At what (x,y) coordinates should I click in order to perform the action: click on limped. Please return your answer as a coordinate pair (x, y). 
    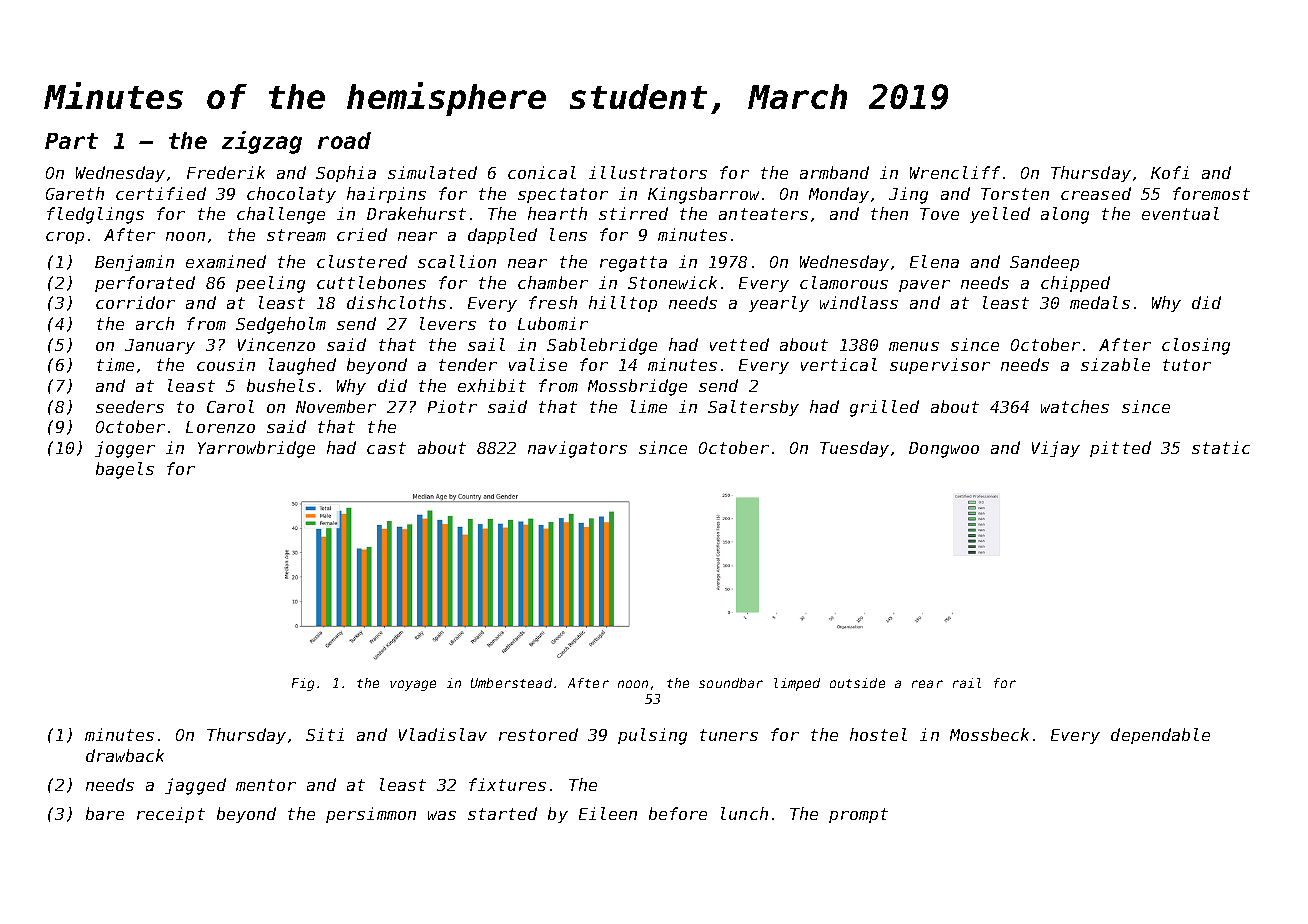
    Looking at the image, I should click on (797, 684).
